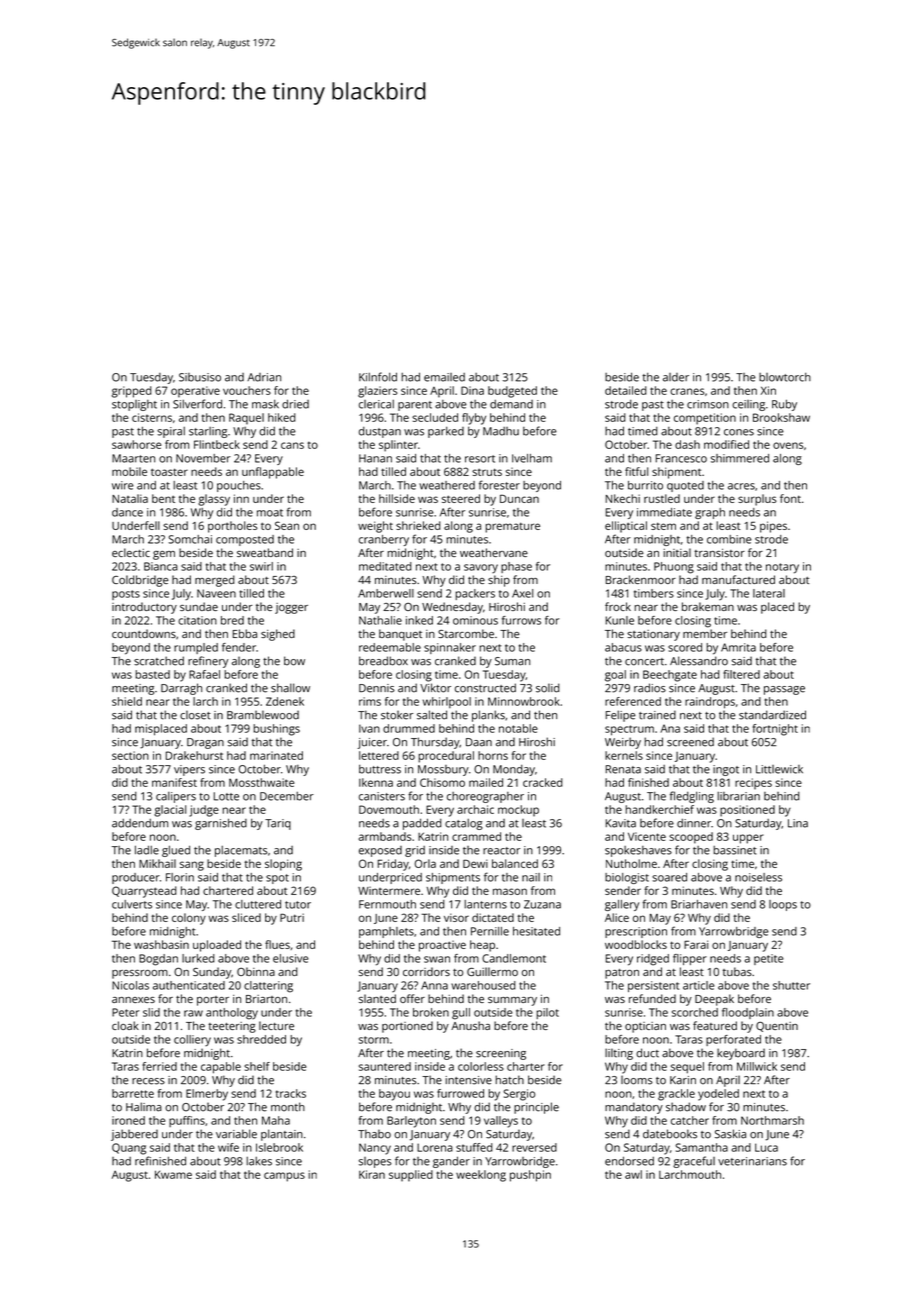 The height and width of the screenshot is (1308, 924). Describe the element at coordinates (411, 1176) in the screenshot. I see `supplied` at that location.
